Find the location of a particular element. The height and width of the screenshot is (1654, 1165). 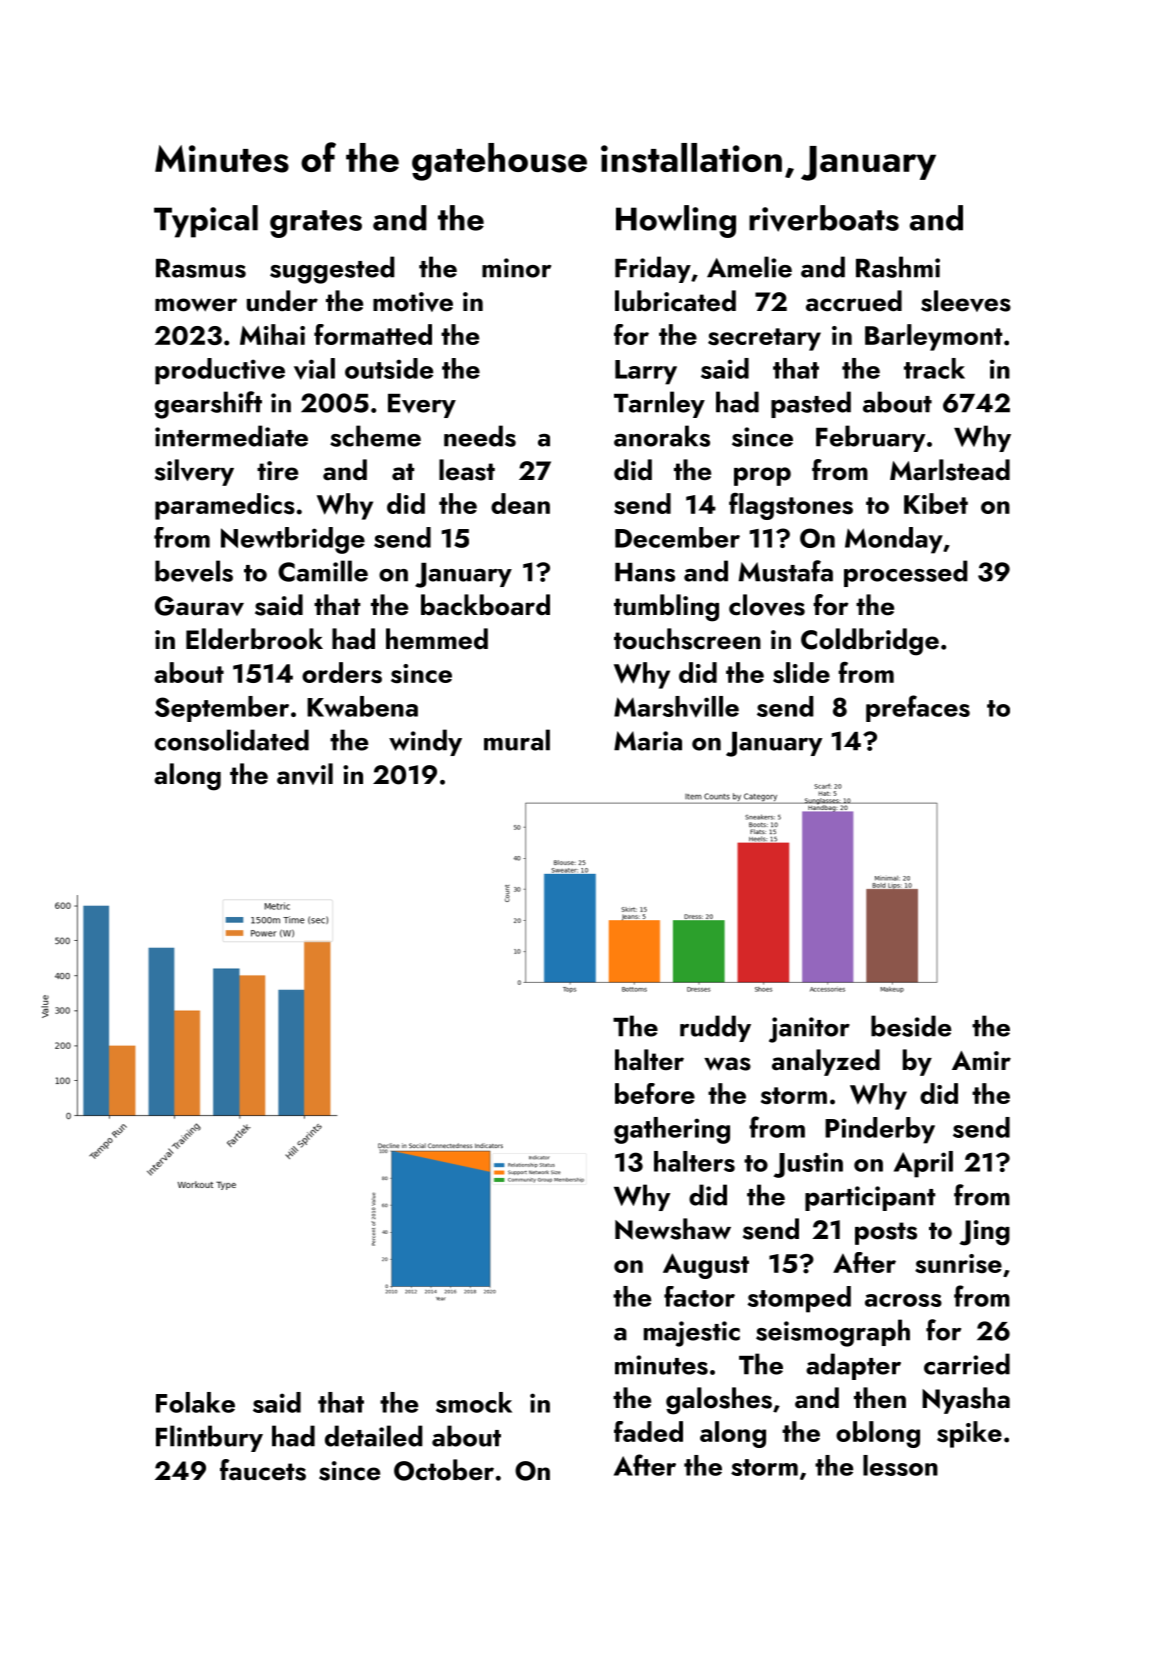

least is located at coordinates (467, 470).
